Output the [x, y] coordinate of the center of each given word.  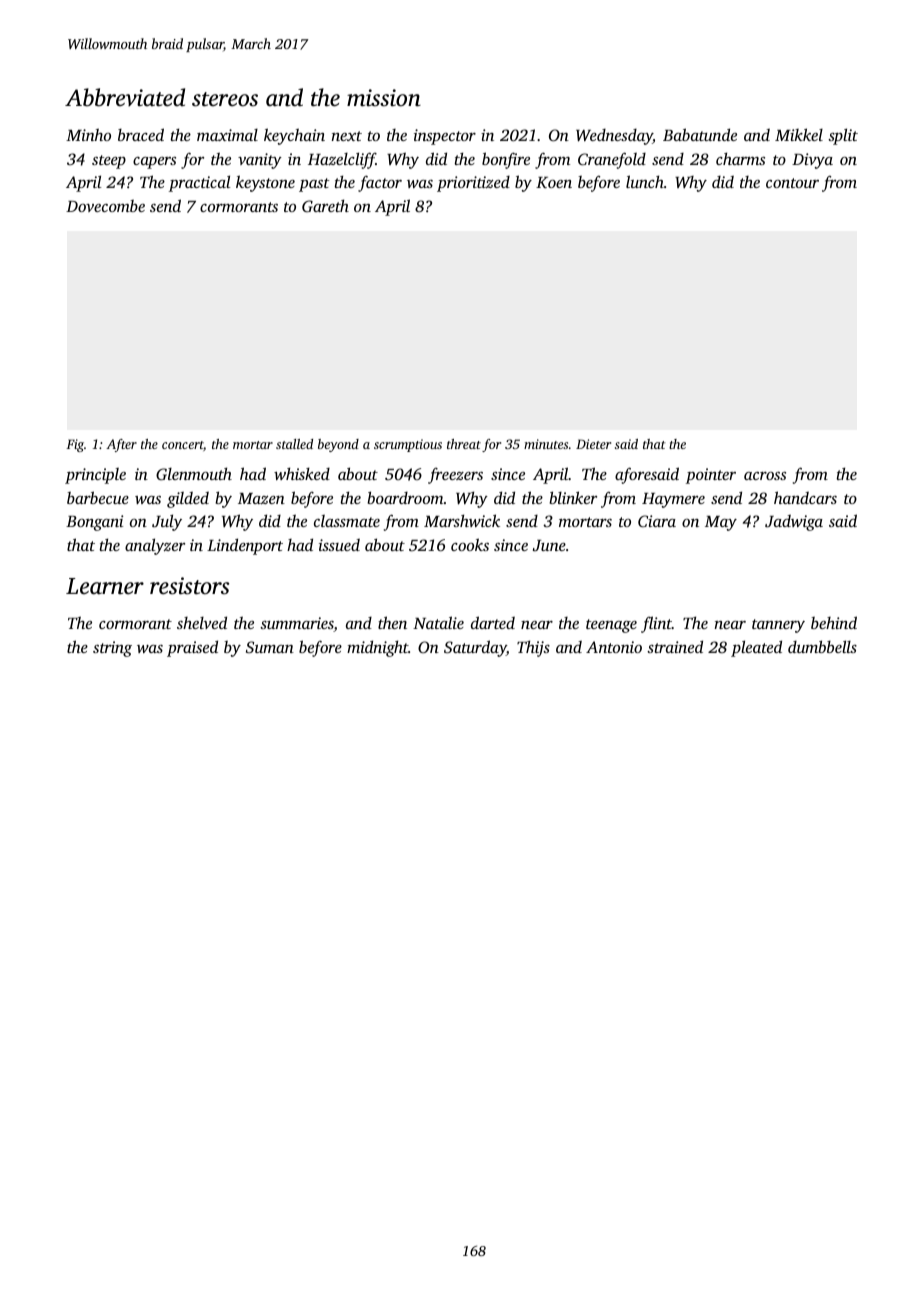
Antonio [614, 647]
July [167, 522]
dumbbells [822, 646]
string [112, 649]
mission [384, 98]
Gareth [325, 205]
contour [792, 183]
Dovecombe [105, 206]
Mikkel [799, 134]
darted [493, 622]
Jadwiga [794, 523]
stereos [225, 99]
